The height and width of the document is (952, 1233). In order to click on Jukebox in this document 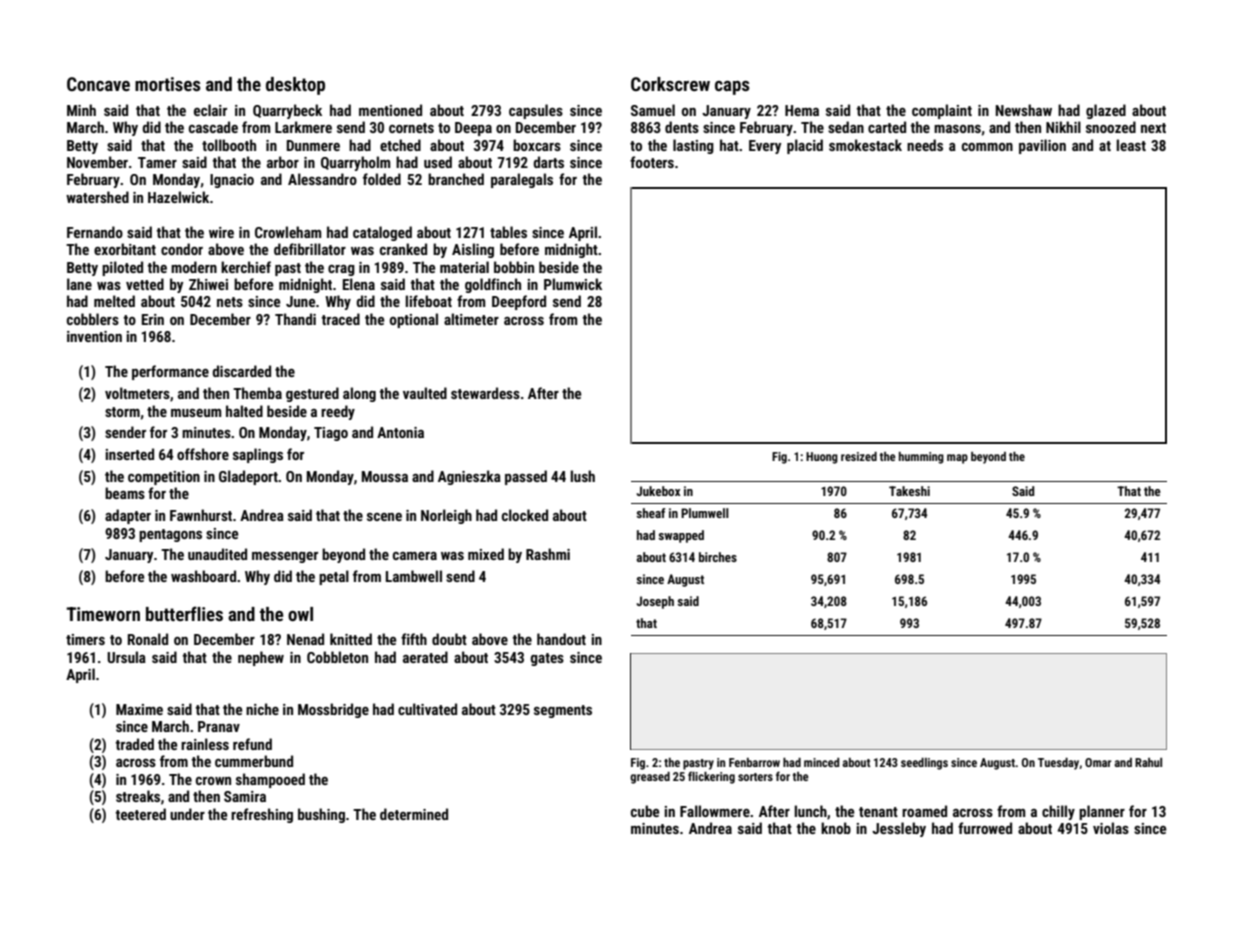, I will do `click(658, 491)`.
